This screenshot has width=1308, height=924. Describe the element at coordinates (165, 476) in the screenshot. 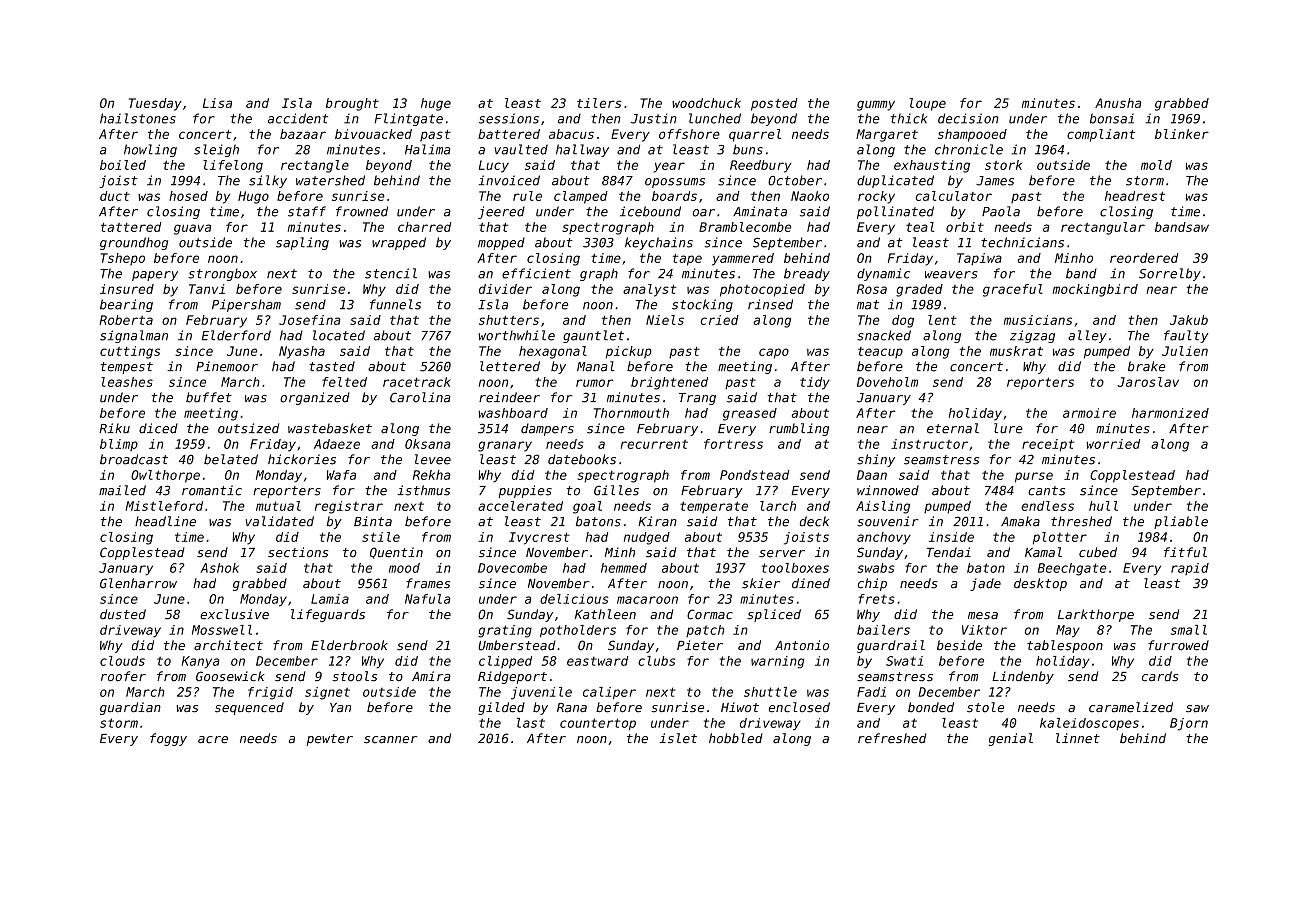

I see `Owlthorpe` at that location.
